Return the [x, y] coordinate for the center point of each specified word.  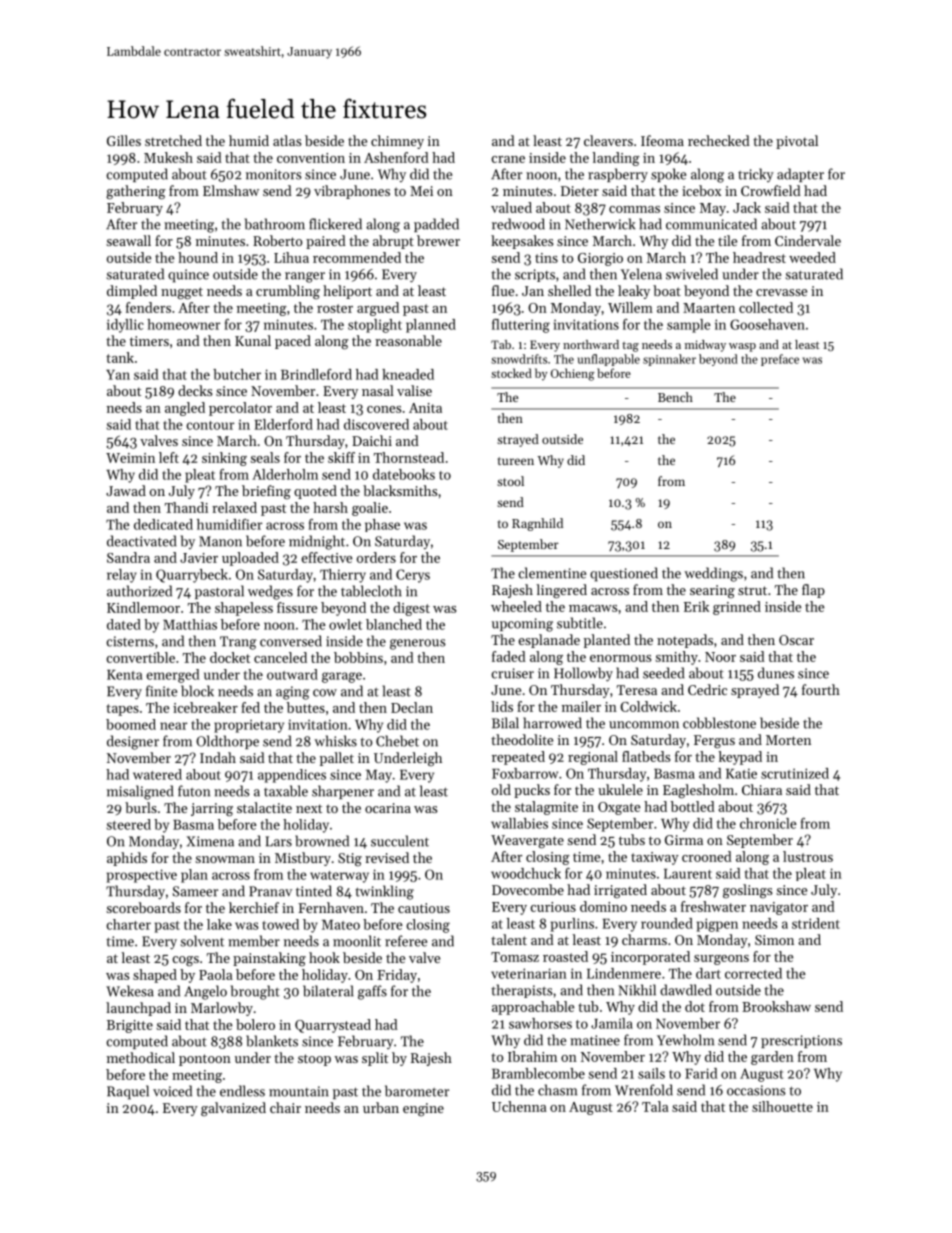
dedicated [163, 524]
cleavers [608, 140]
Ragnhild [537, 524]
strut [752, 590]
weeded [812, 257]
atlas [287, 140]
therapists [522, 991]
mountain [299, 1091]
